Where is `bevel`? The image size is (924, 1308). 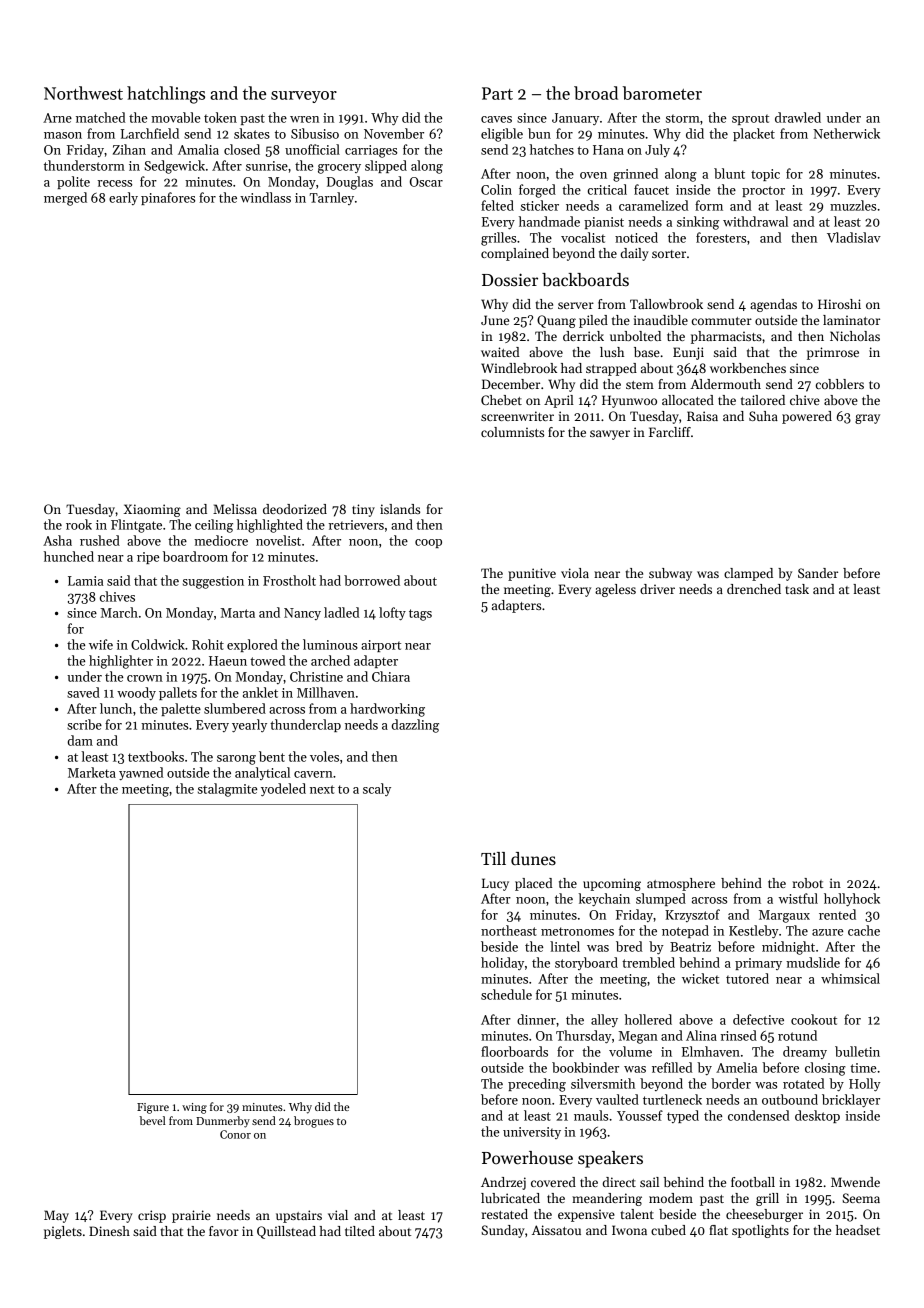 bevel is located at coordinates (153, 1120).
